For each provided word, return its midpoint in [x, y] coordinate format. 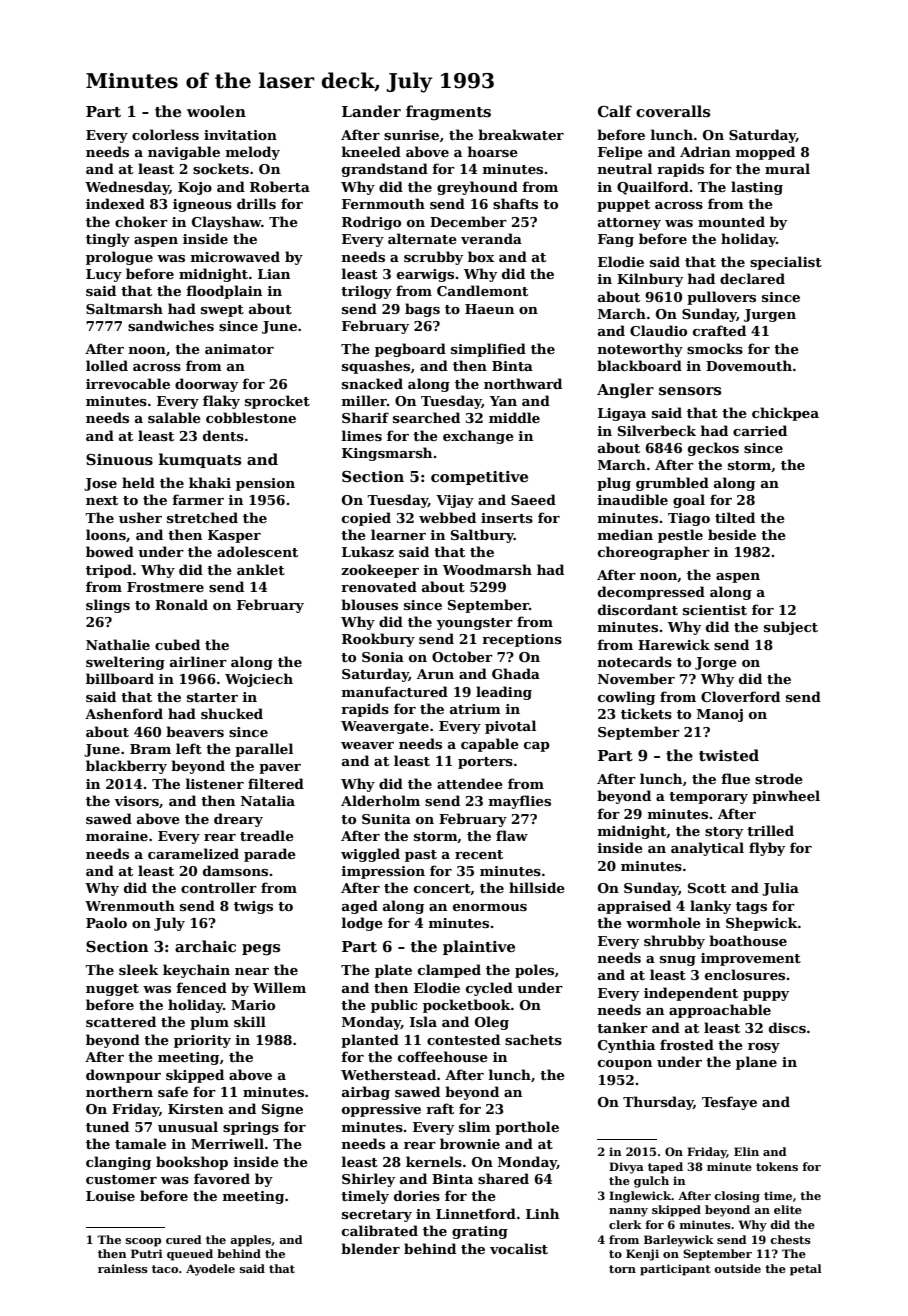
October [462, 656]
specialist [786, 263]
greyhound [477, 188]
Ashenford [124, 713]
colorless [165, 134]
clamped [449, 971]
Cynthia [626, 1046]
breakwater [521, 134]
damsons [235, 870]
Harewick [674, 644]
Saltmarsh [124, 308]
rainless [123, 1268]
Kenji [642, 1255]
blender [370, 1248]
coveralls [673, 111]
